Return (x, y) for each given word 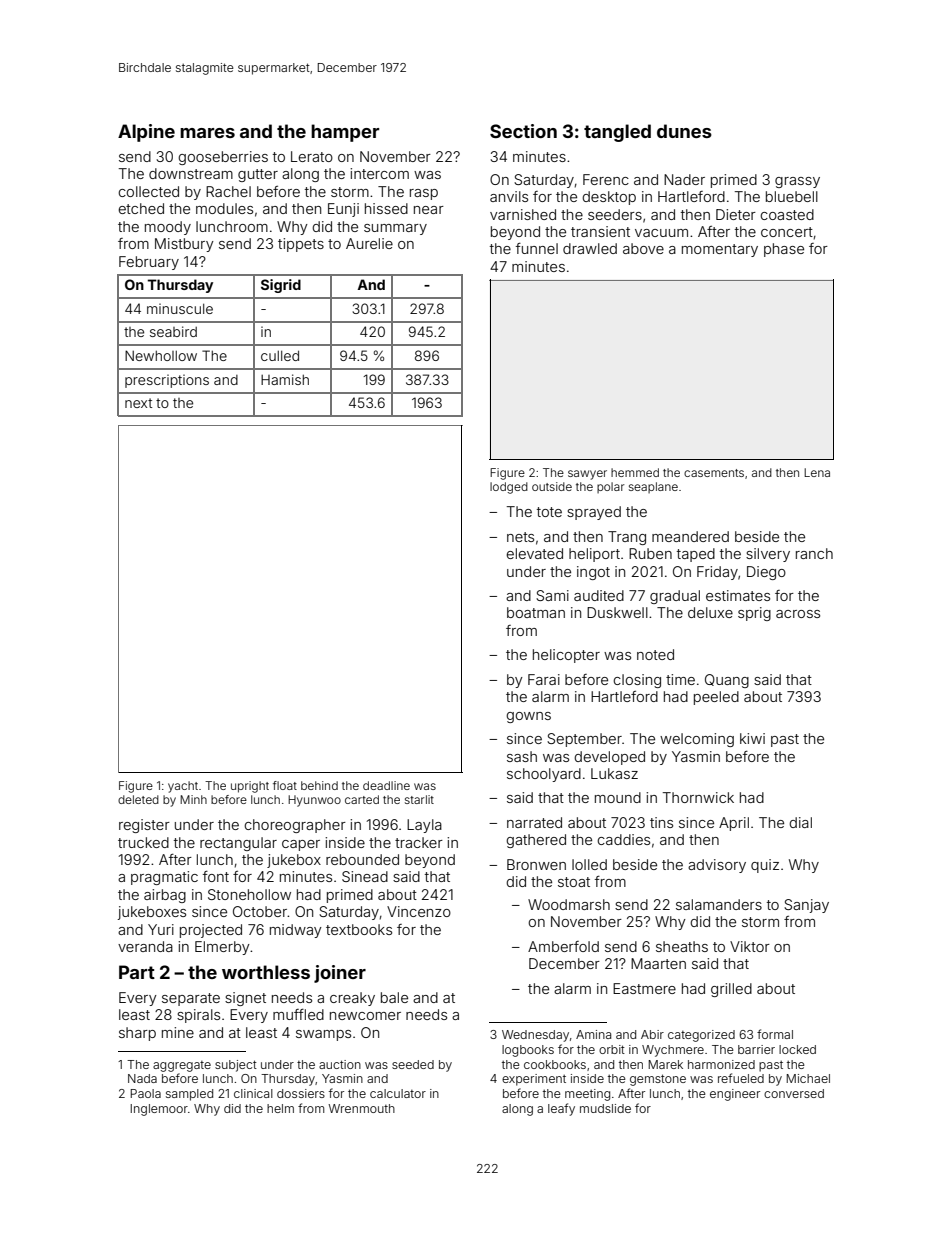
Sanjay (806, 906)
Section (523, 131)
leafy (561, 1109)
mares (207, 133)
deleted (138, 799)
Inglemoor (159, 1110)
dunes (684, 131)
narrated (534, 822)
